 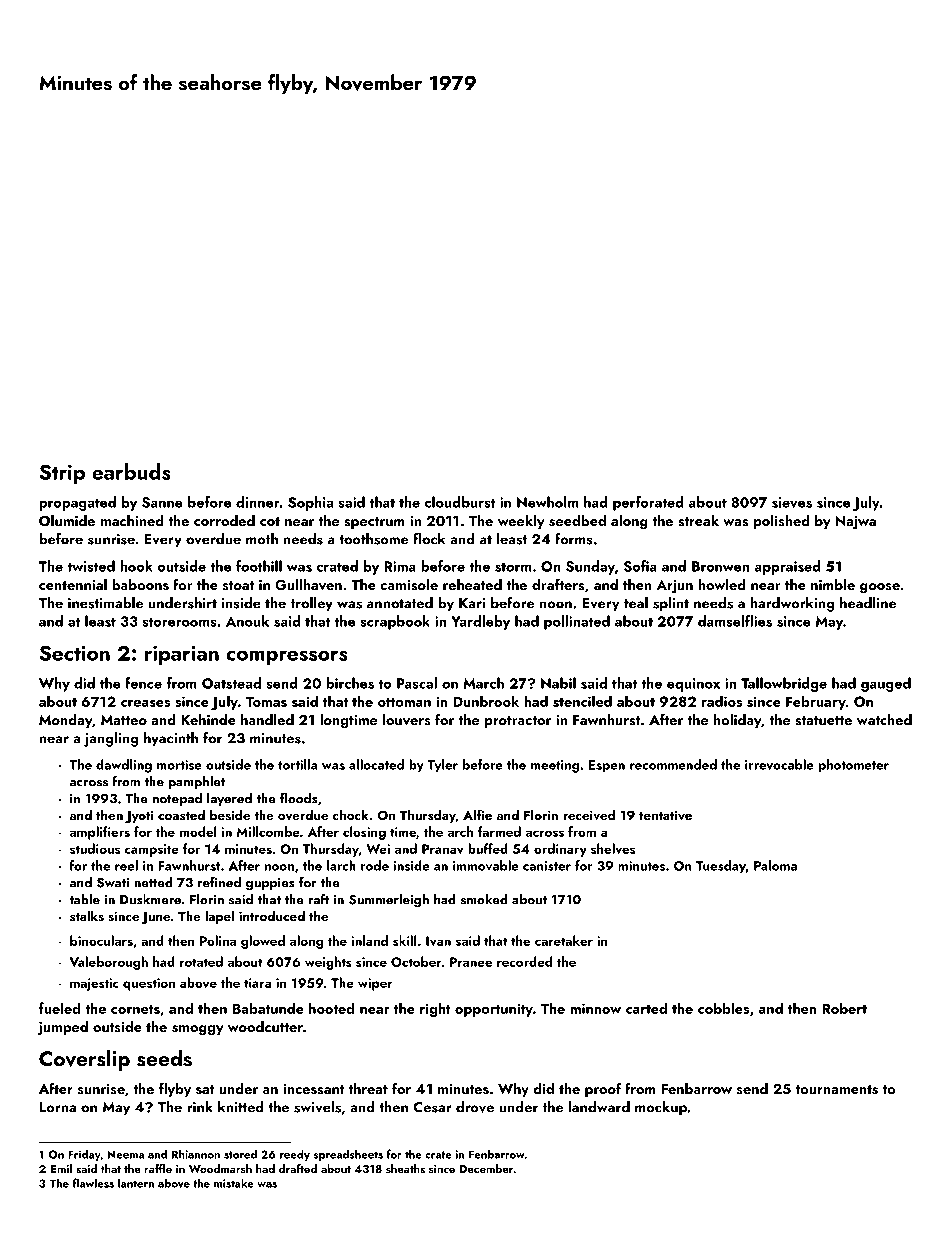 What do you see at coordinates (720, 566) in the screenshot?
I see `Bronwen` at bounding box center [720, 566].
